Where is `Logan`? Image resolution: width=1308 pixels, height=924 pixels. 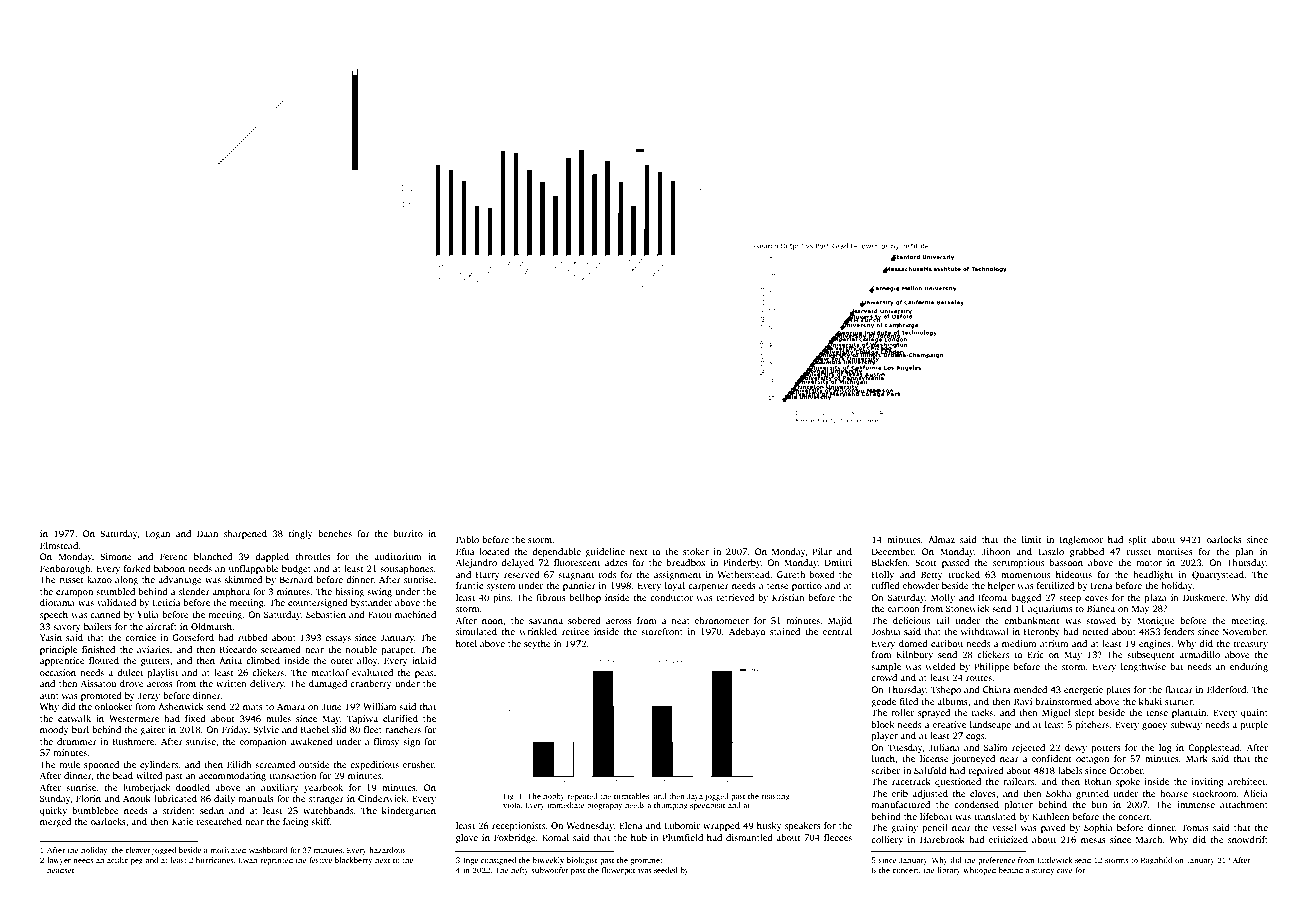
Logan is located at coordinates (157, 534).
